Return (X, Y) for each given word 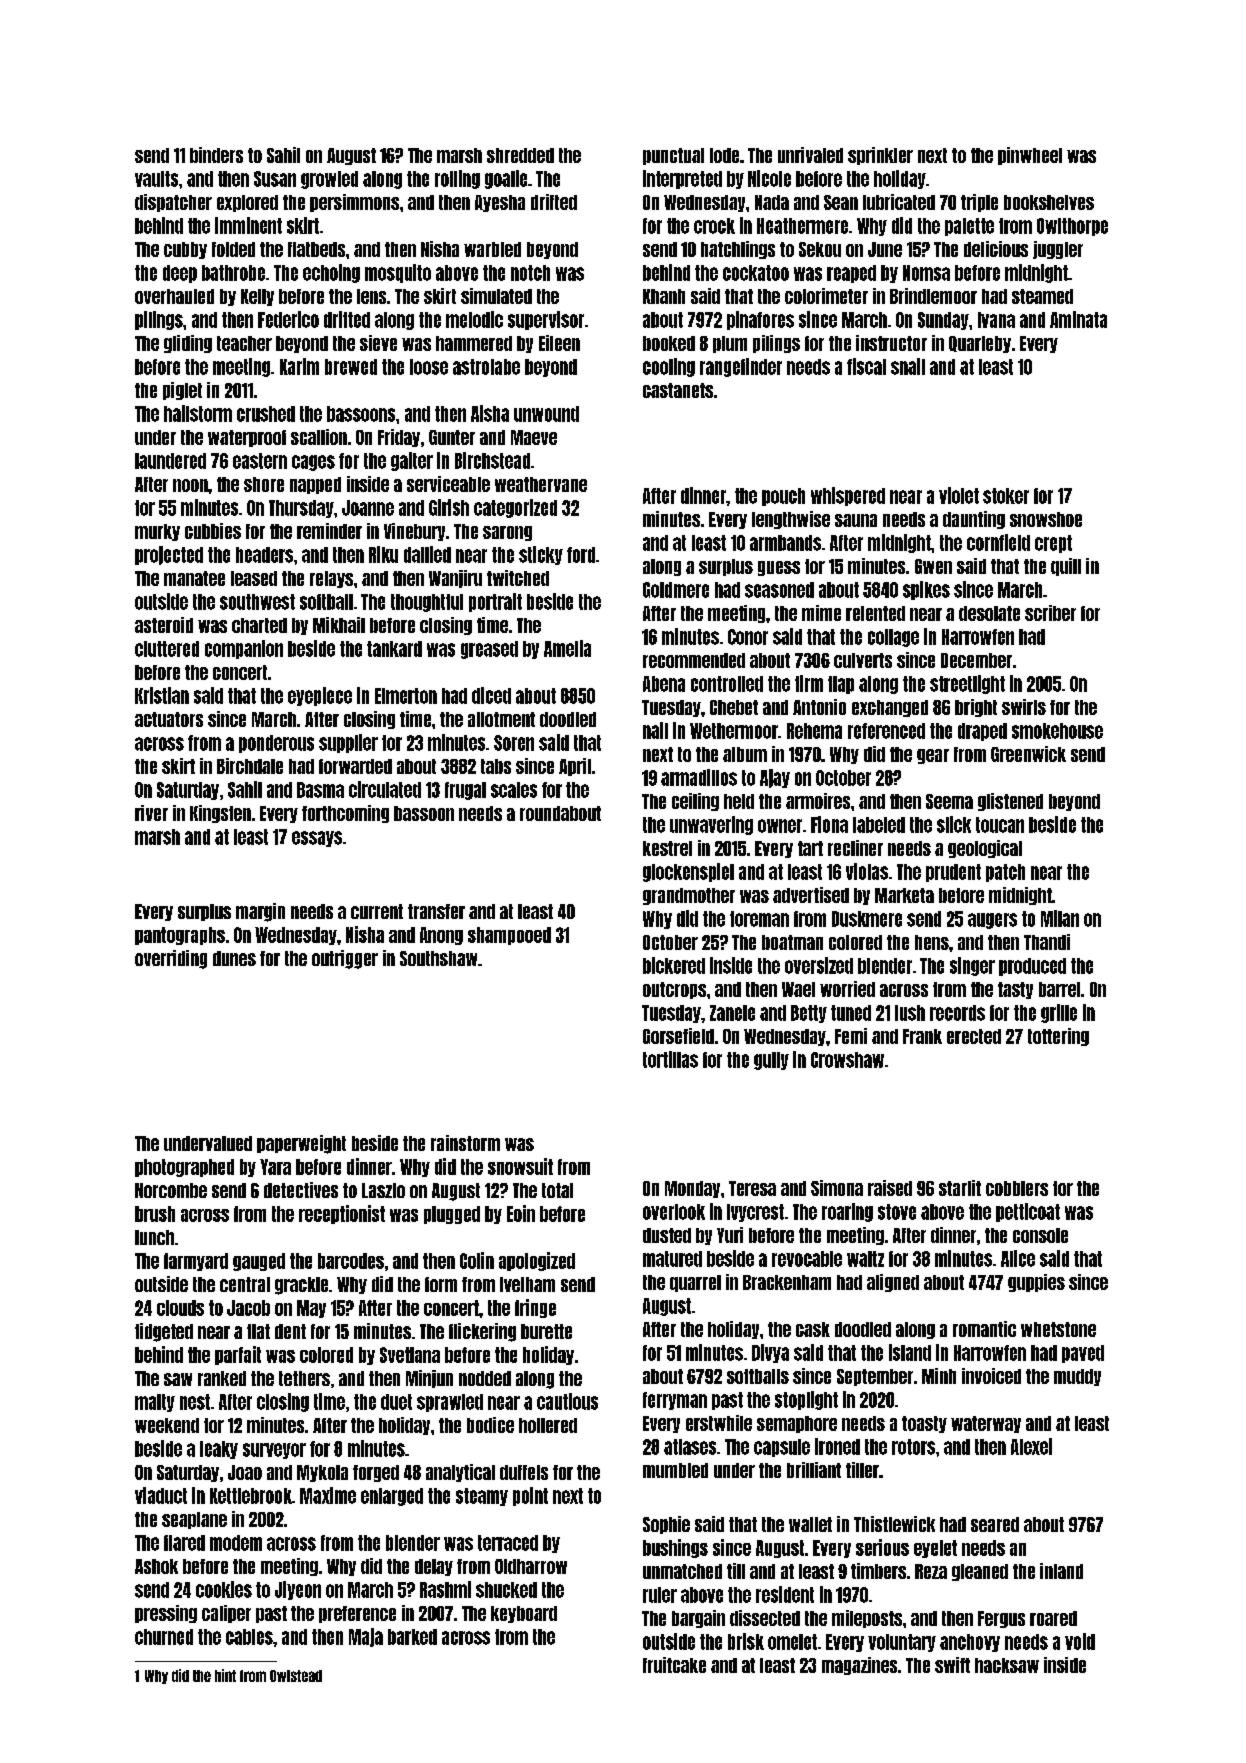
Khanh (664, 296)
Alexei (1031, 1446)
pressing (166, 1614)
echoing (331, 273)
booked (669, 343)
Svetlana (410, 1355)
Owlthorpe (1072, 227)
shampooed (509, 936)
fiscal (866, 366)
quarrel (695, 1283)
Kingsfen (220, 814)
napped (315, 485)
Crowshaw (847, 1060)
